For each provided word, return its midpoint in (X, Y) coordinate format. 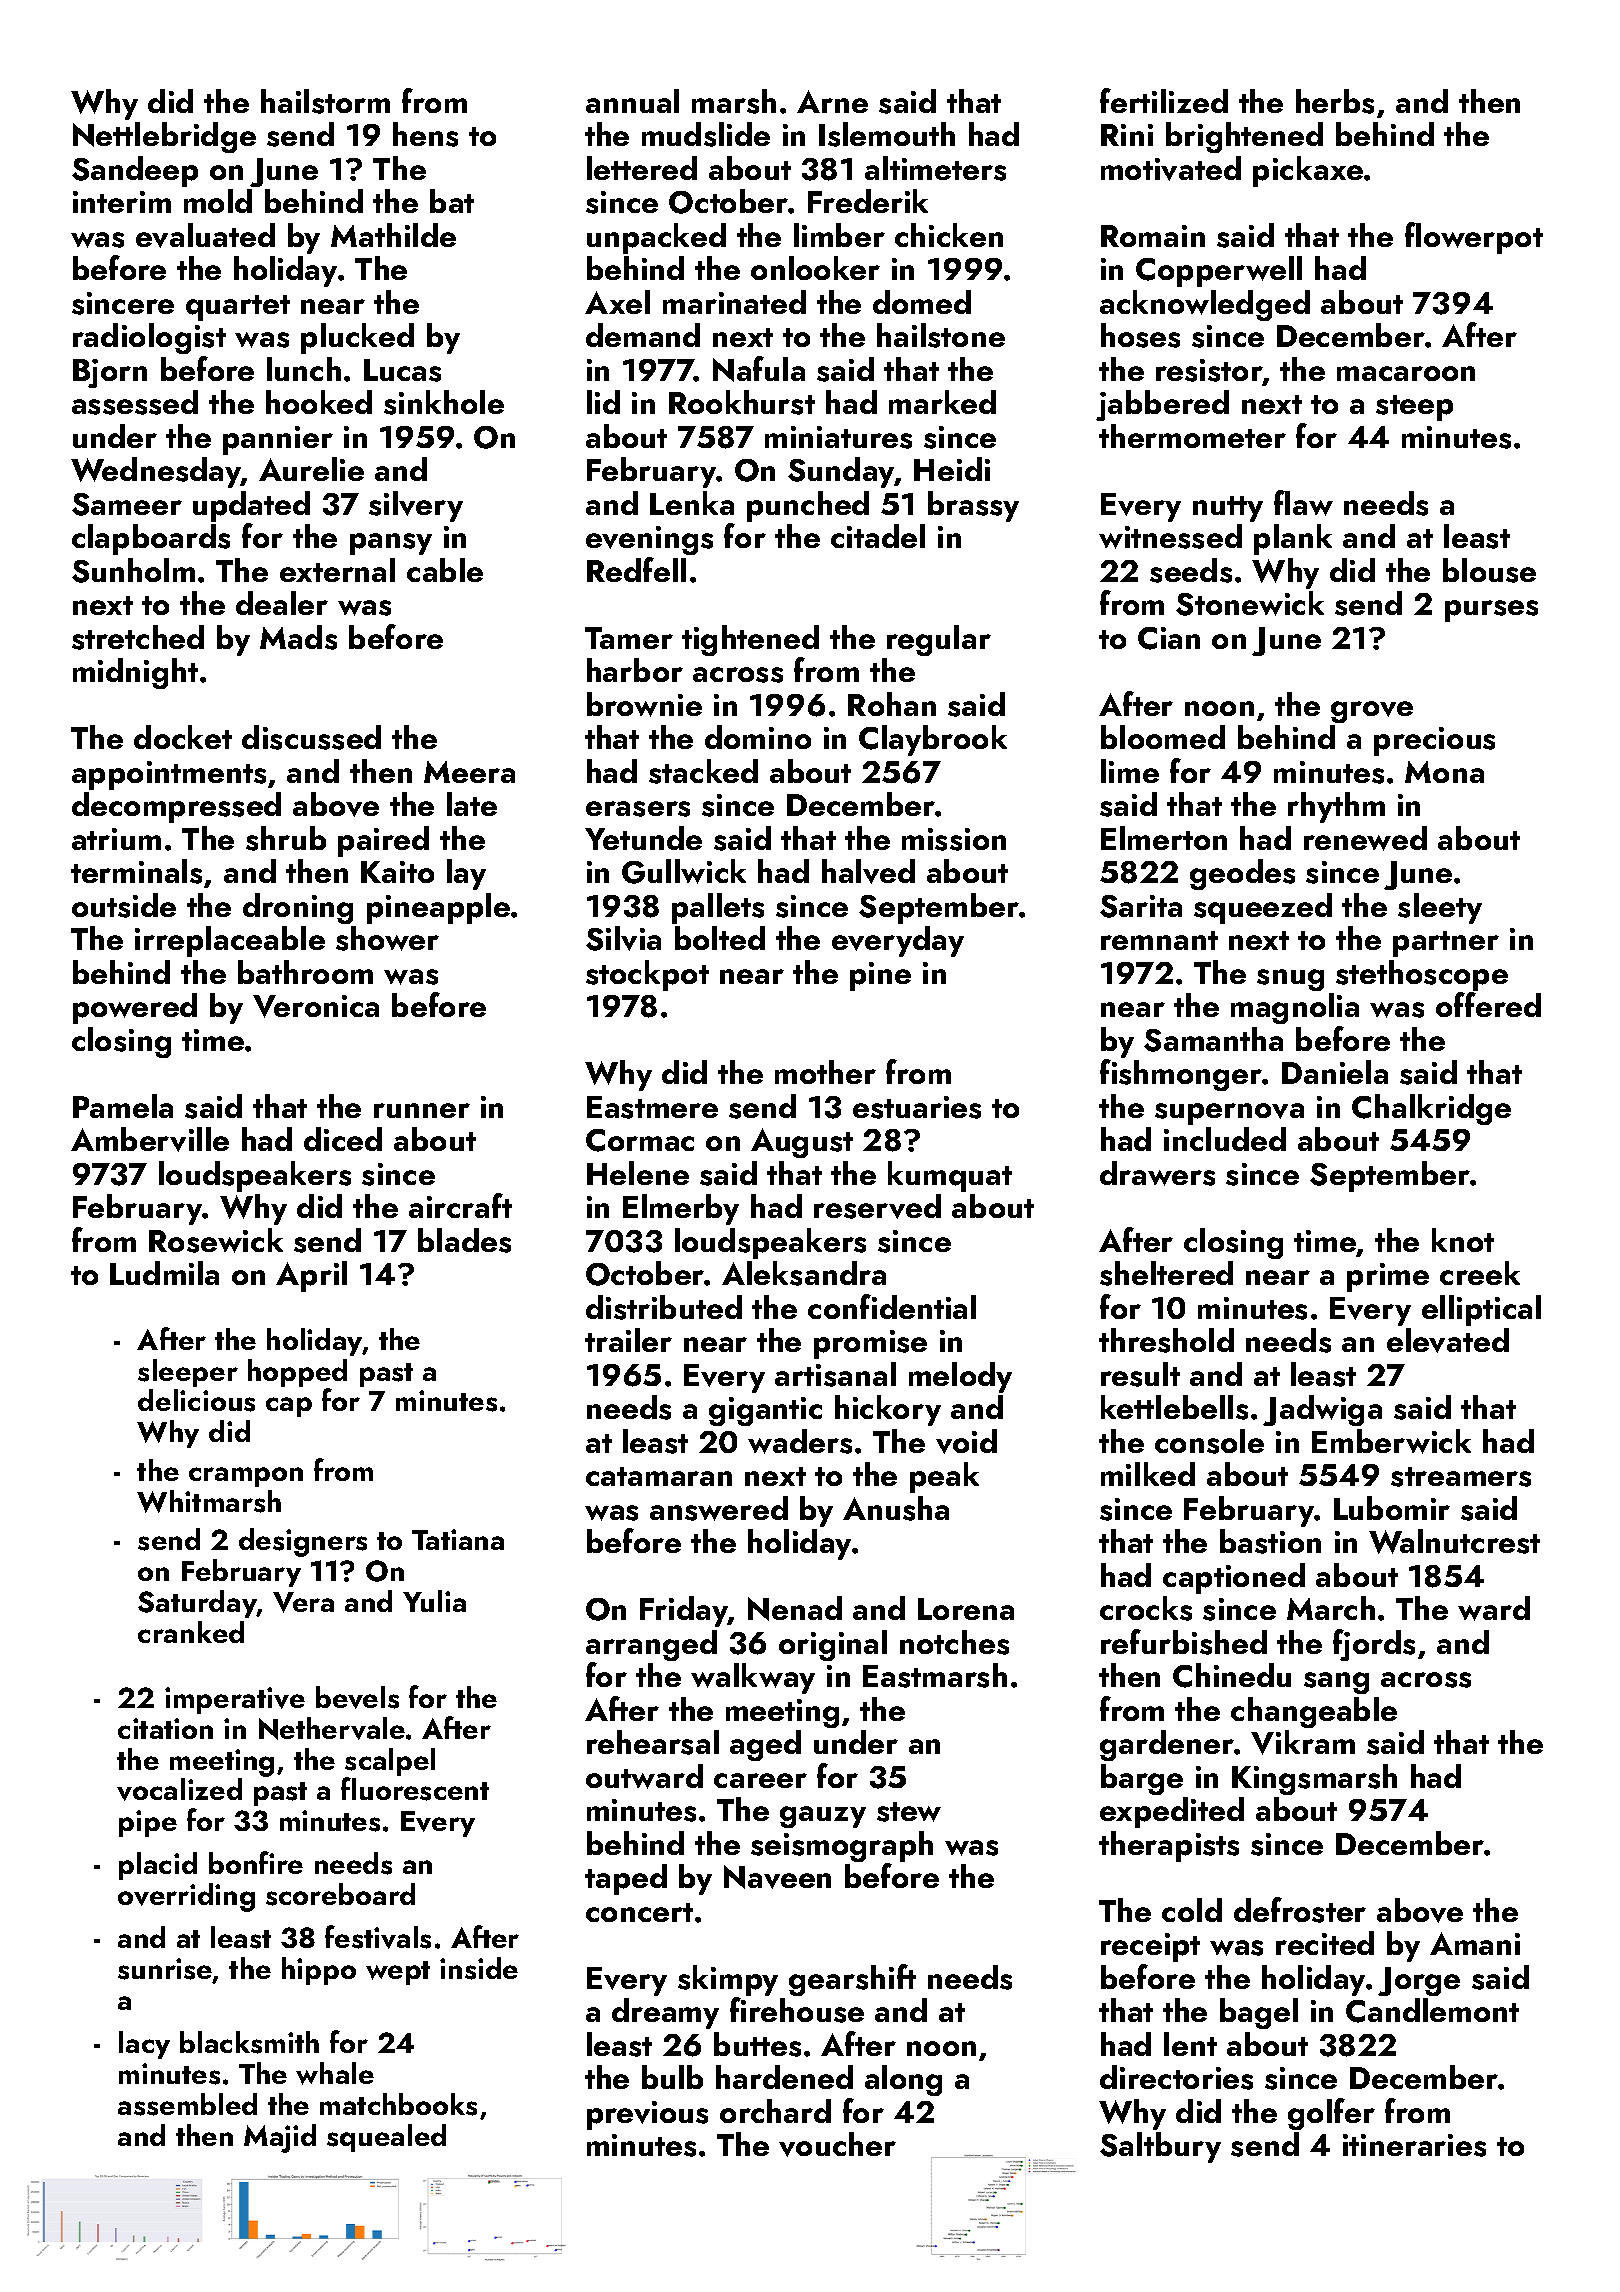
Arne (832, 101)
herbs (1335, 101)
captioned (1234, 1578)
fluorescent (415, 1789)
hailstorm (325, 101)
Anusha (896, 1508)
